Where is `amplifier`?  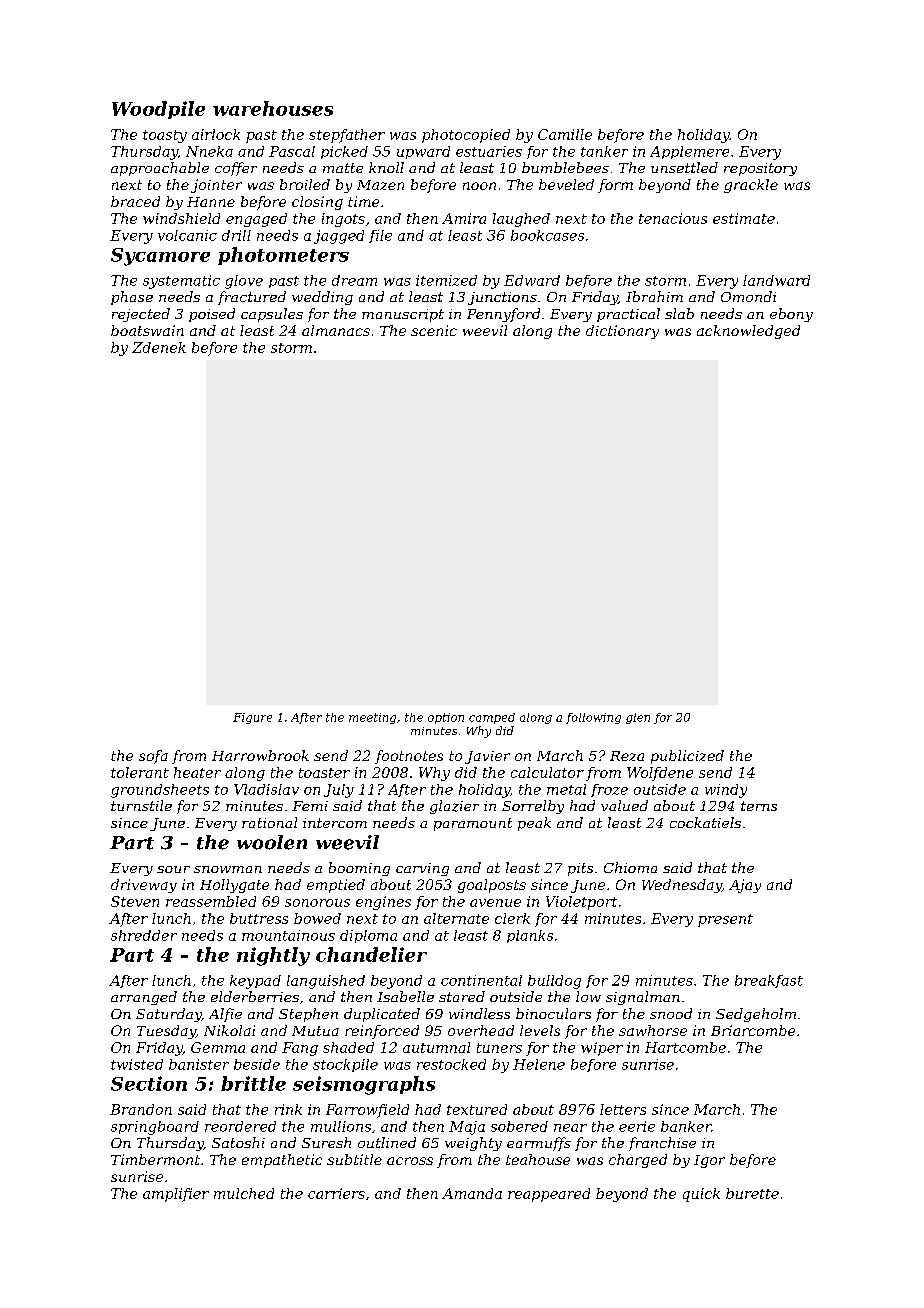 amplifier is located at coordinates (176, 1195).
